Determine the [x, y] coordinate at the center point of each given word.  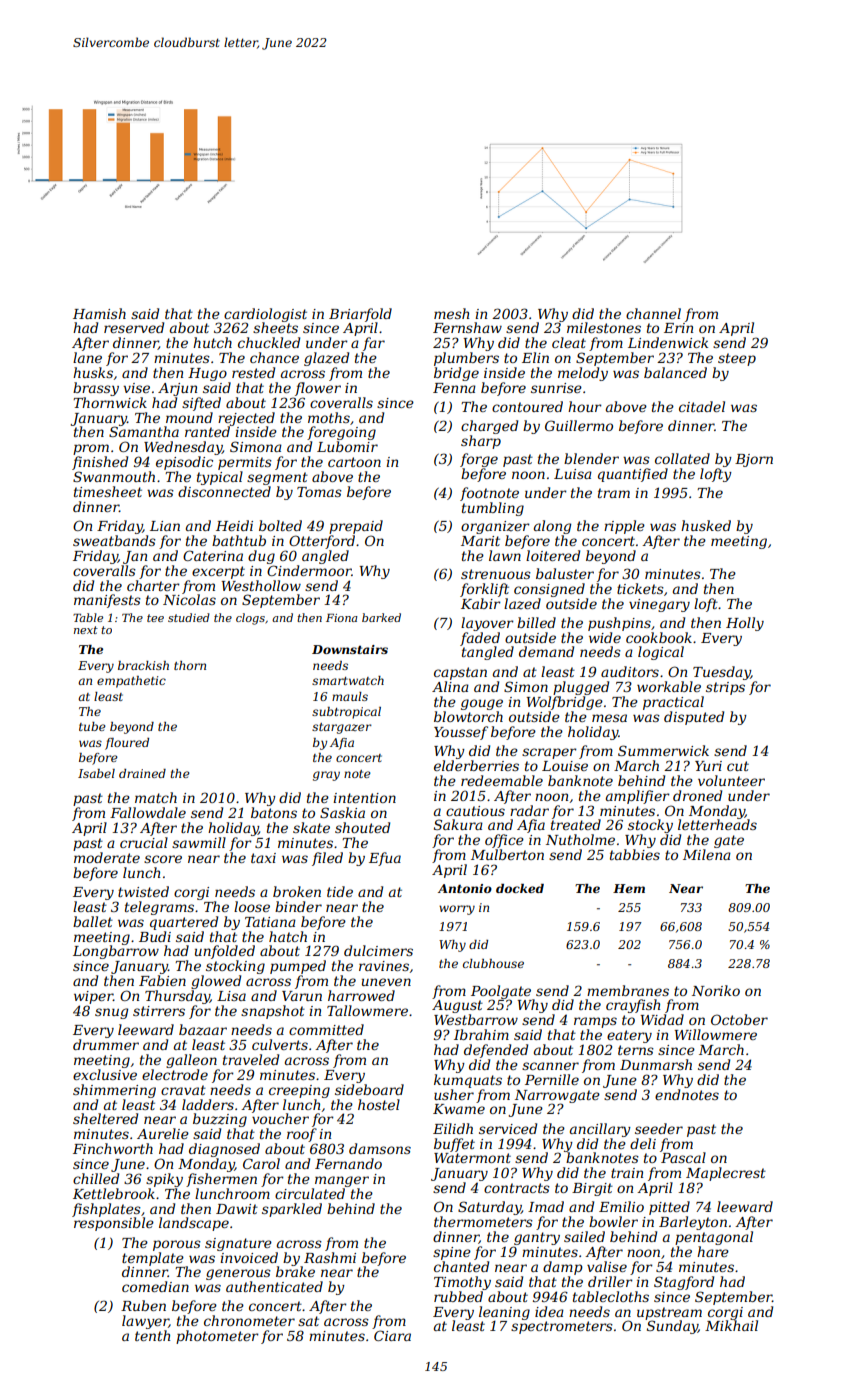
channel [653, 313]
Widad [662, 1019]
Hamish [99, 313]
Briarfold [360, 315]
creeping [299, 1091]
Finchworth [113, 1148]
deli [643, 1143]
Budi [155, 936]
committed [326, 1029]
